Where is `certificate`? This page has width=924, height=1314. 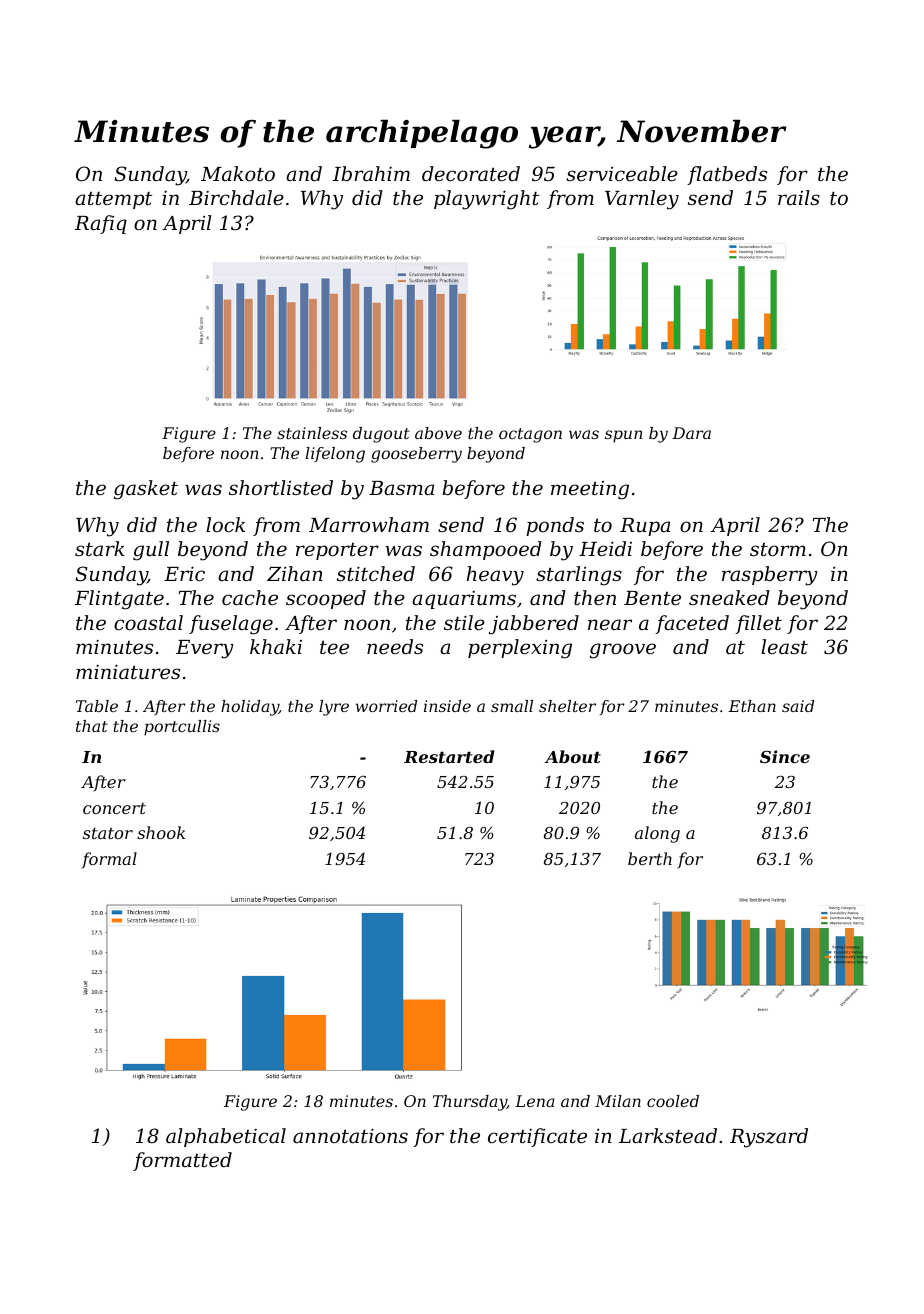 certificate is located at coordinates (537, 1137).
